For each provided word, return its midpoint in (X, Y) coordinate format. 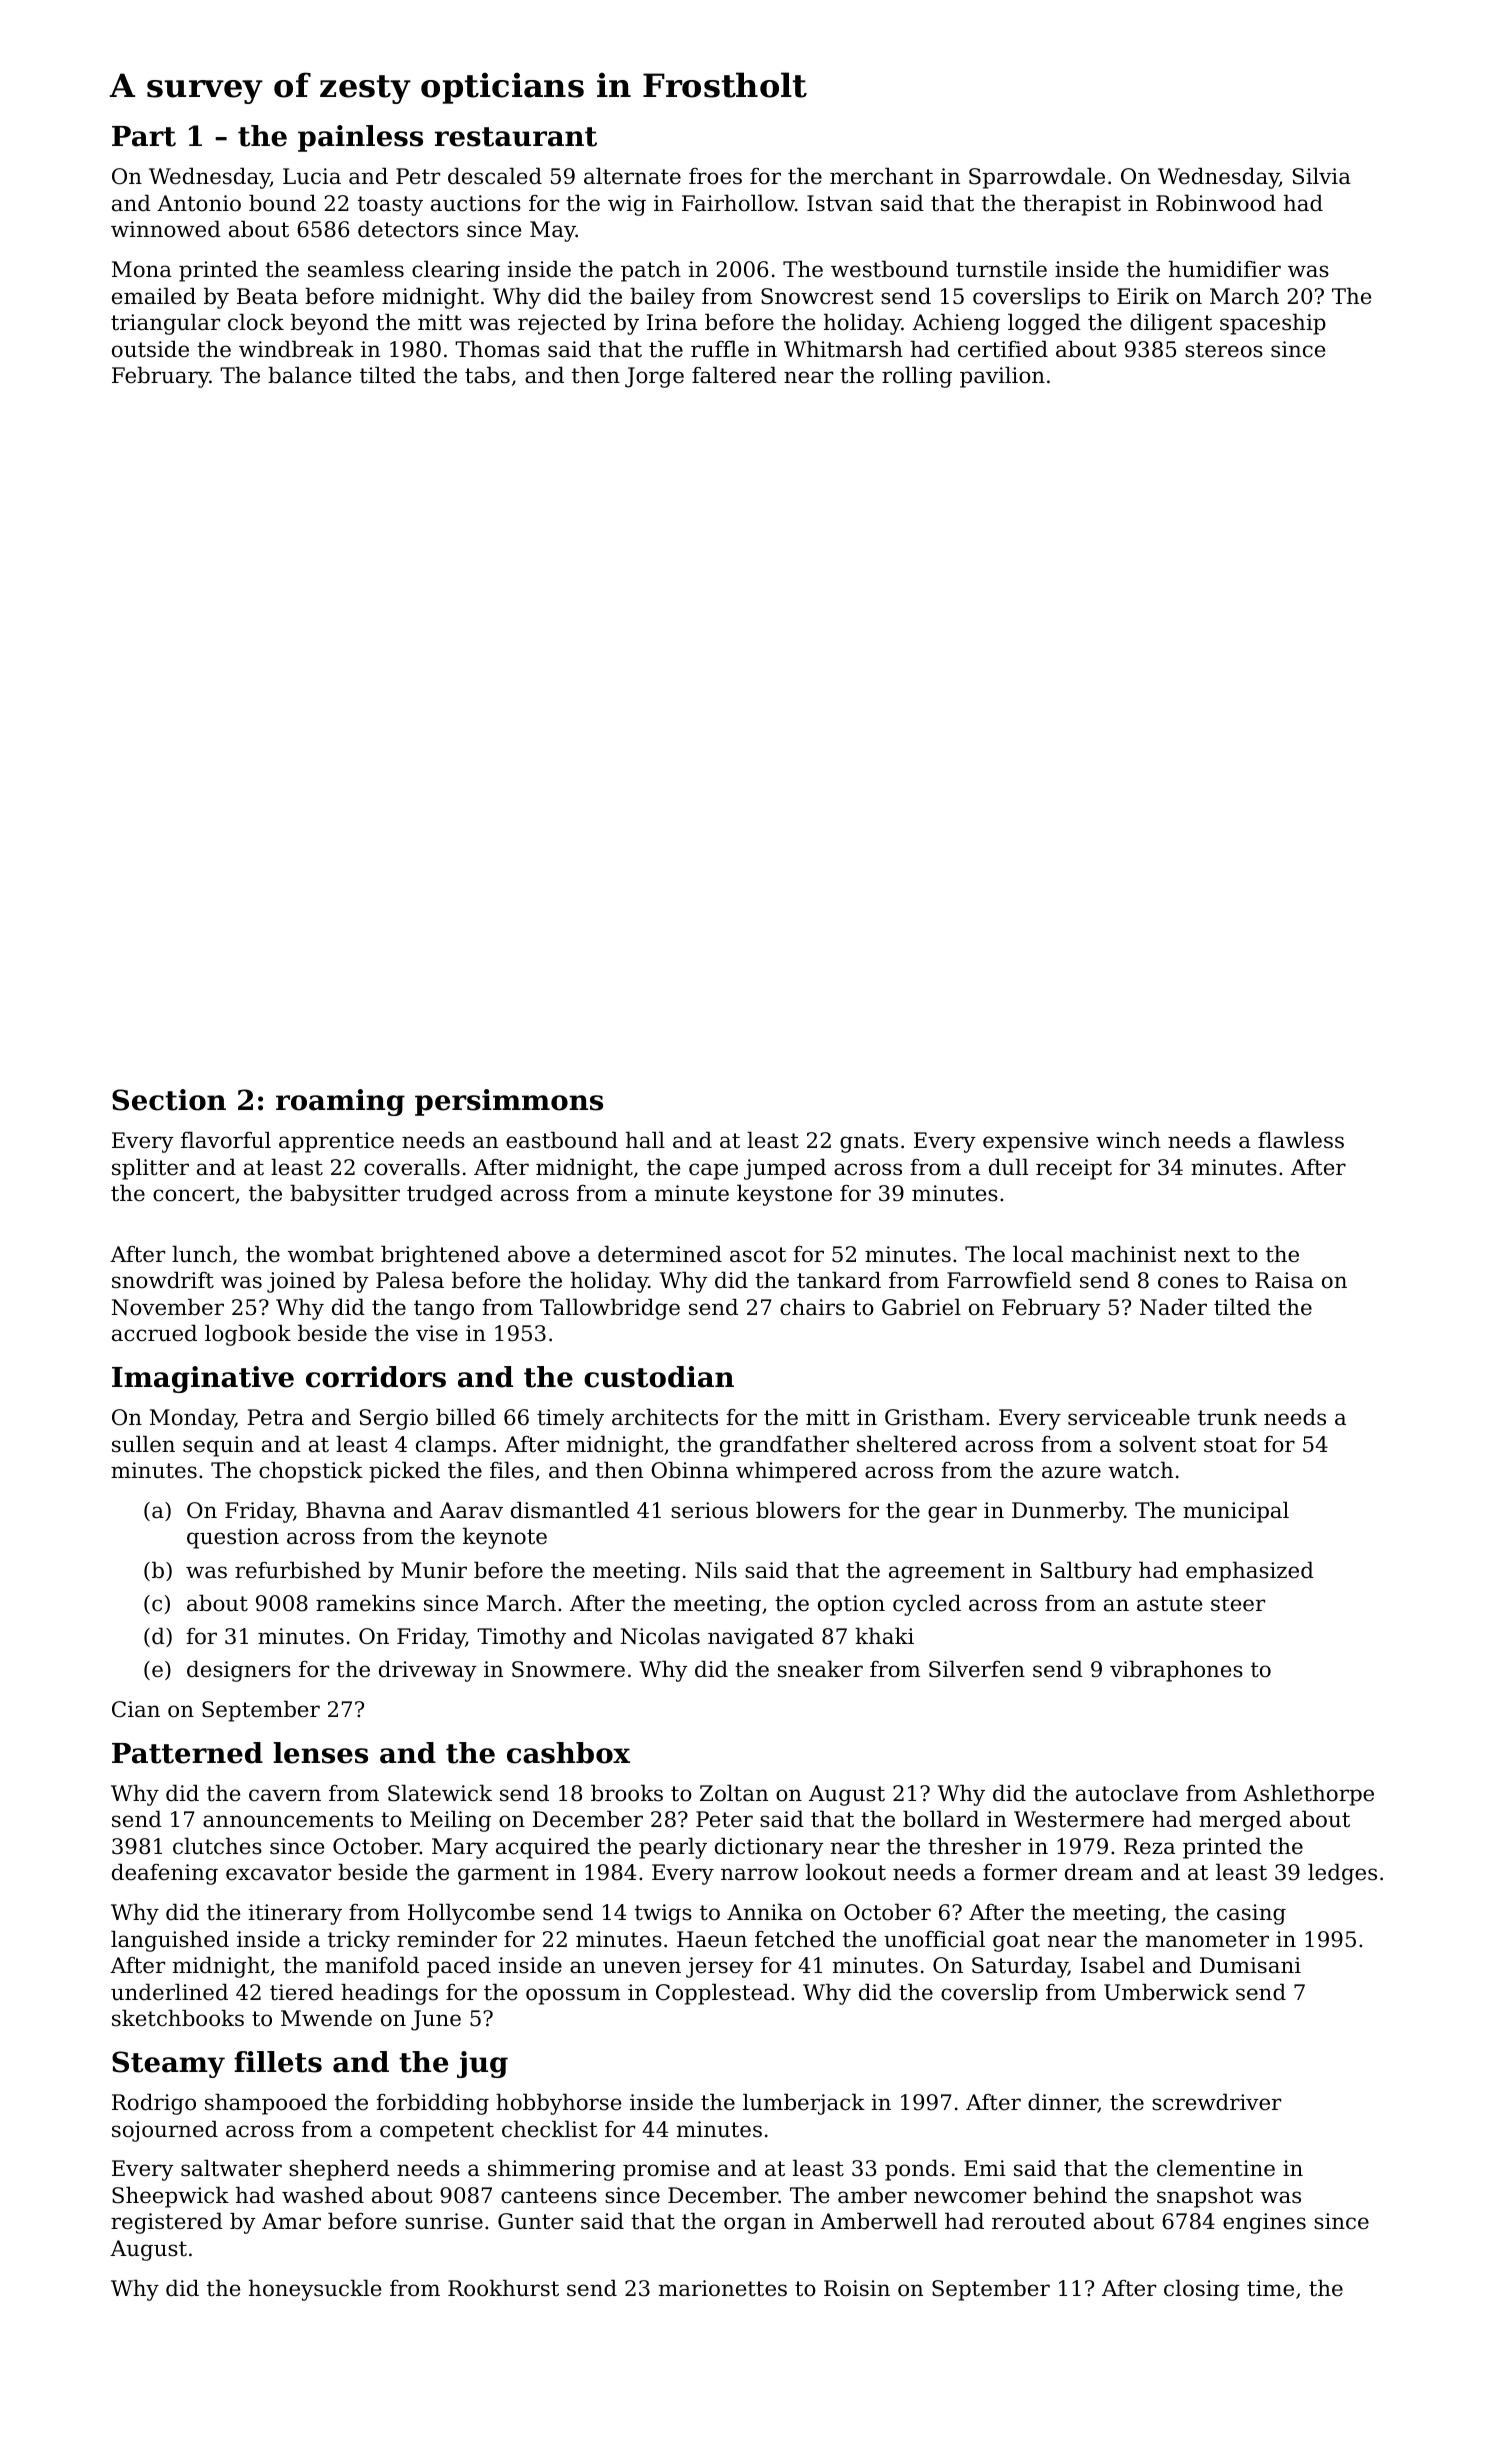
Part (144, 136)
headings (389, 1994)
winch (1128, 1140)
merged (1240, 1821)
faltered (734, 375)
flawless (1301, 1140)
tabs (487, 375)
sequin (218, 1446)
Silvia (1322, 176)
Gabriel (921, 1307)
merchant (881, 176)
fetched (795, 1939)
